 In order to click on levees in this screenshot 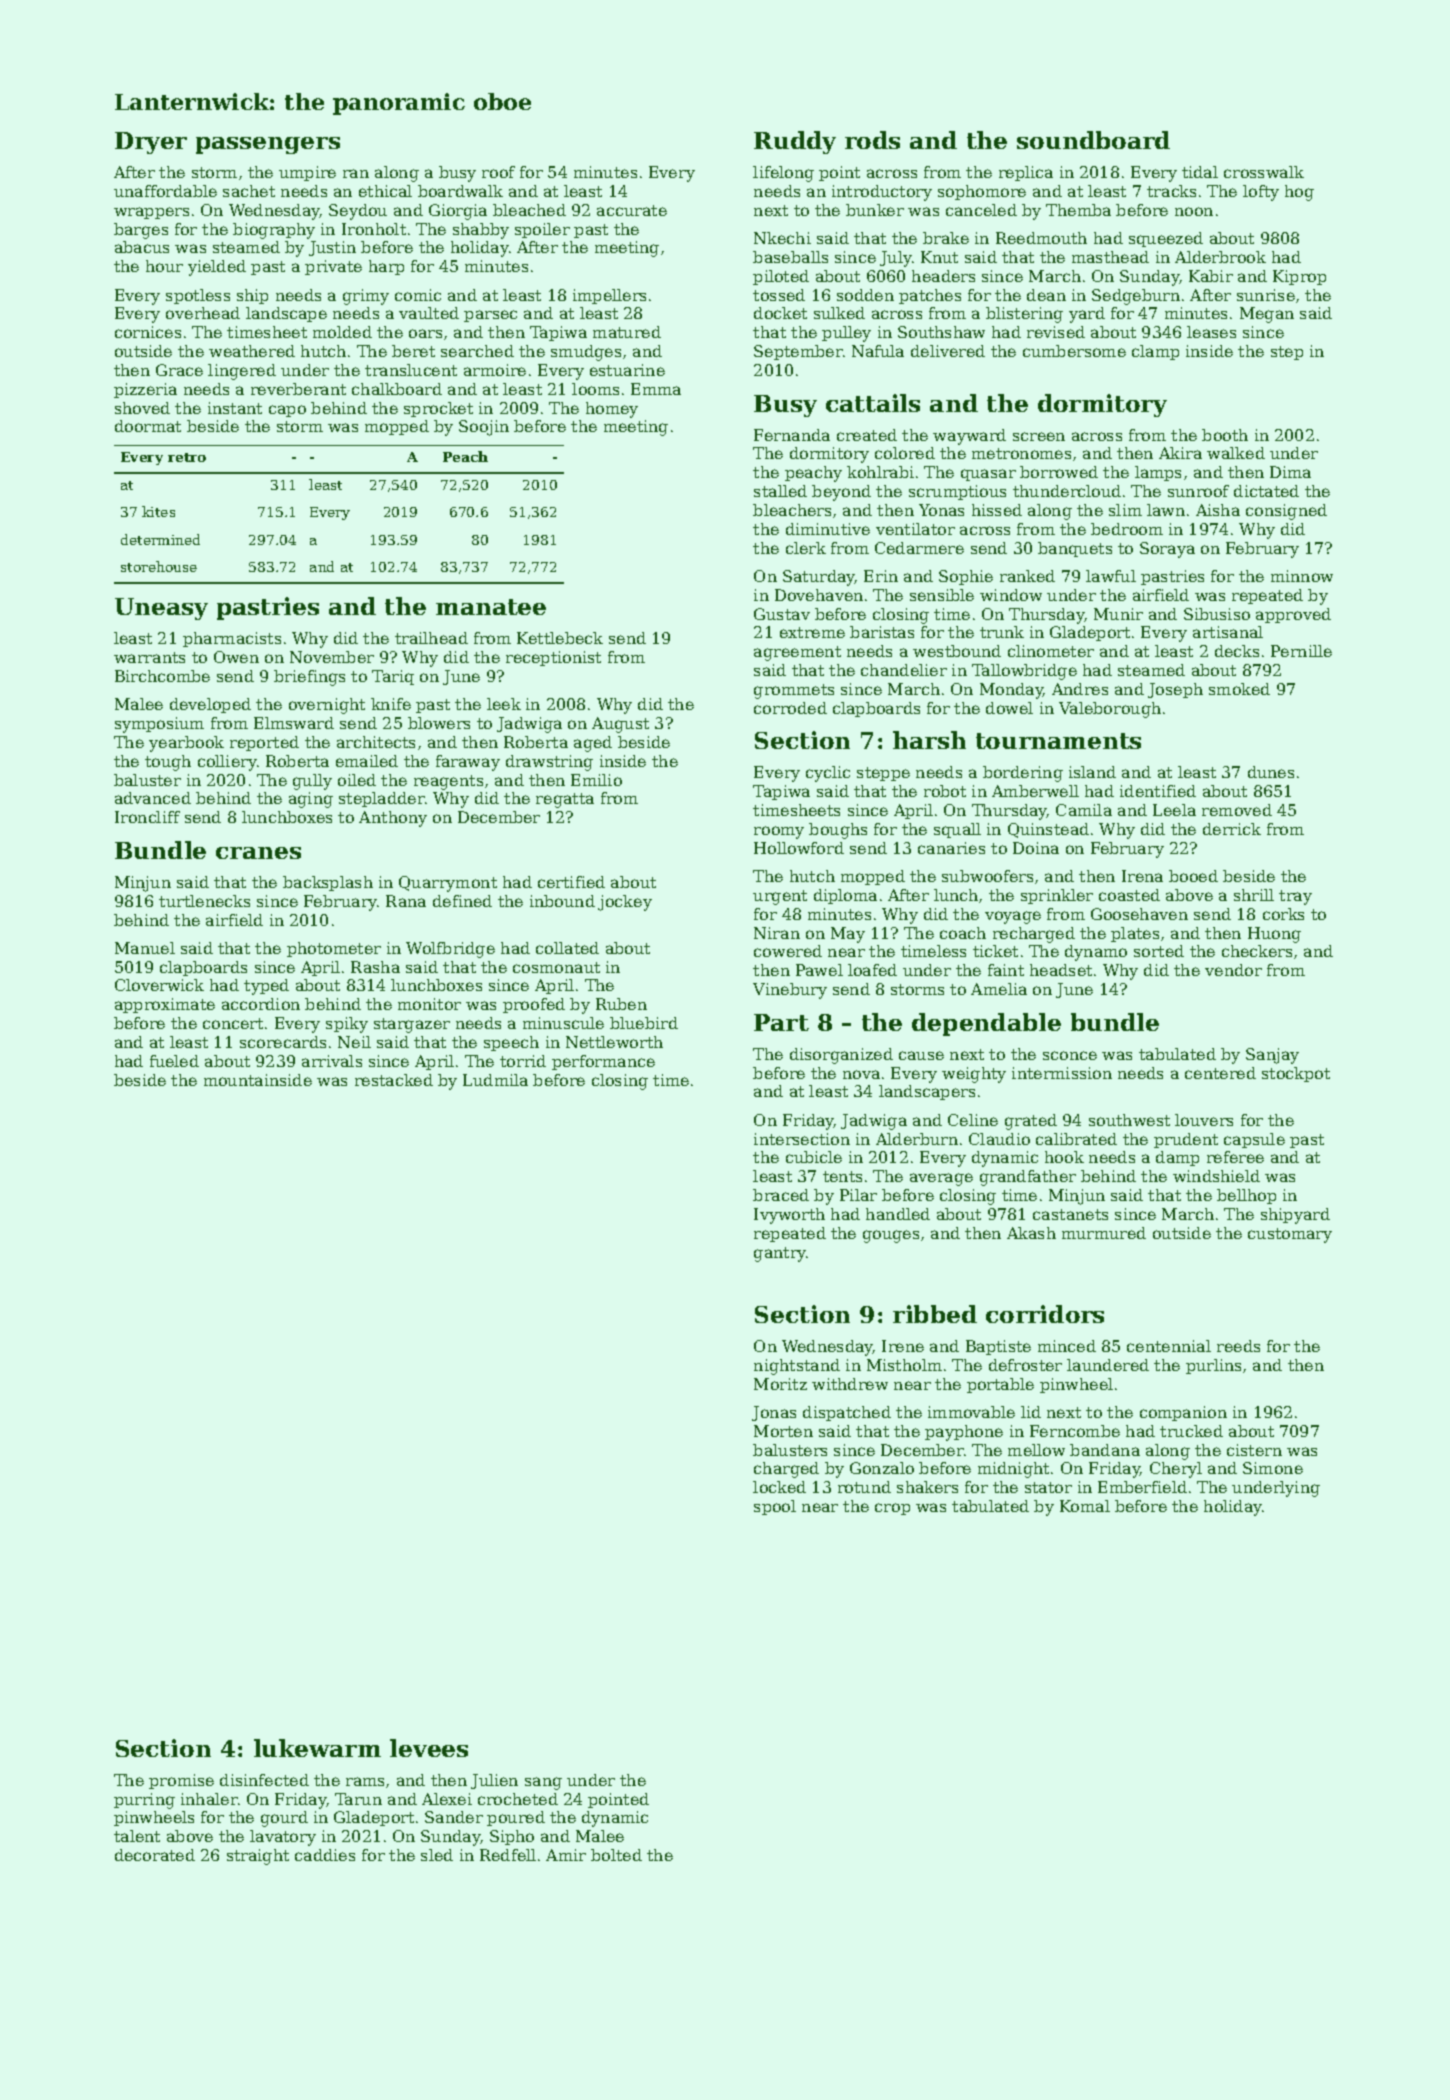, I will do `click(429, 1748)`.
